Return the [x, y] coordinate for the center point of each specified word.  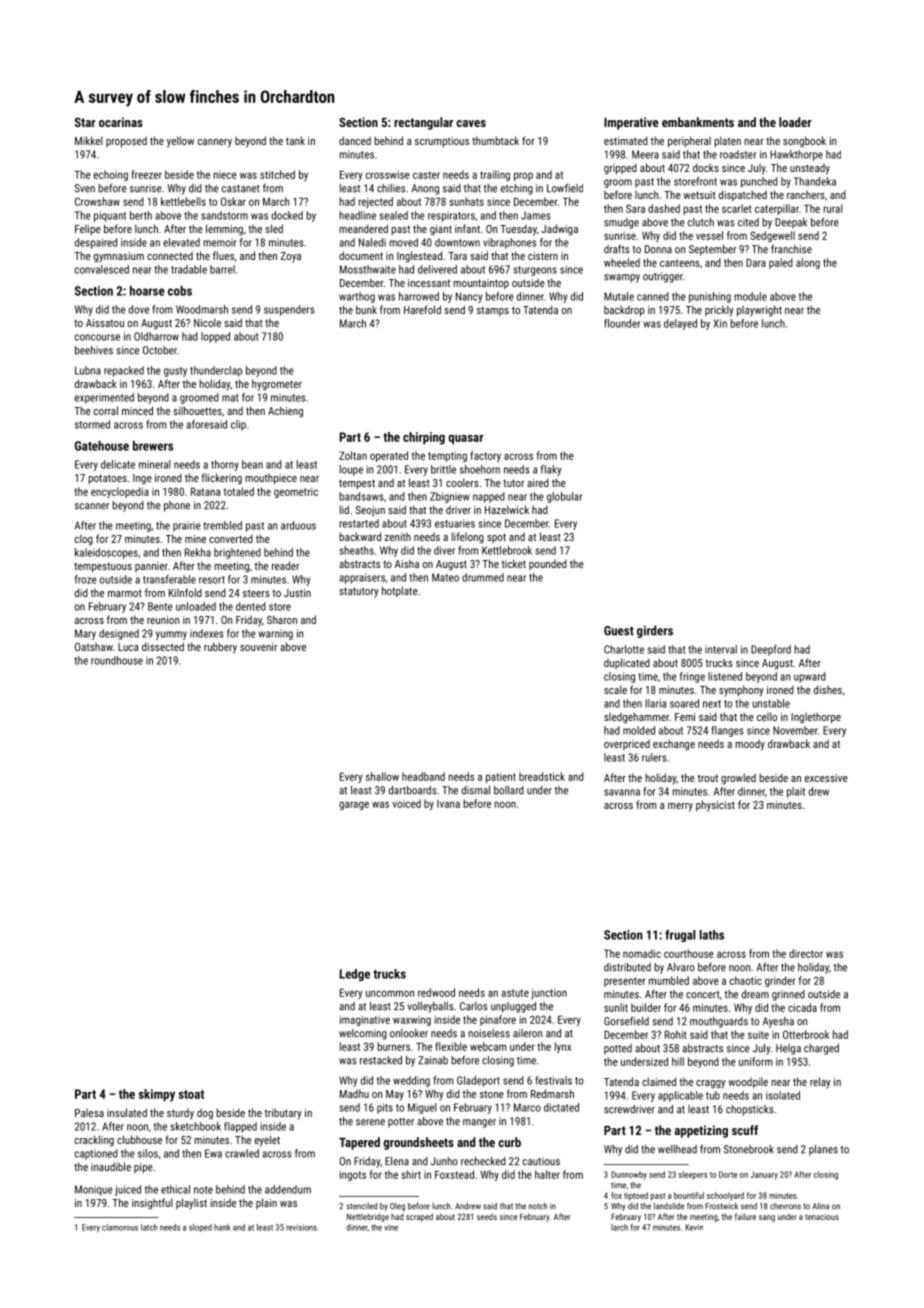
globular [564, 497]
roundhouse [117, 660]
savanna [622, 792]
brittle [443, 469]
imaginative [365, 1021]
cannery [215, 143]
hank [222, 1227]
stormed [92, 424]
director [806, 953]
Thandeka [815, 181]
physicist [715, 806]
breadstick [542, 776]
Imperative [631, 123]
